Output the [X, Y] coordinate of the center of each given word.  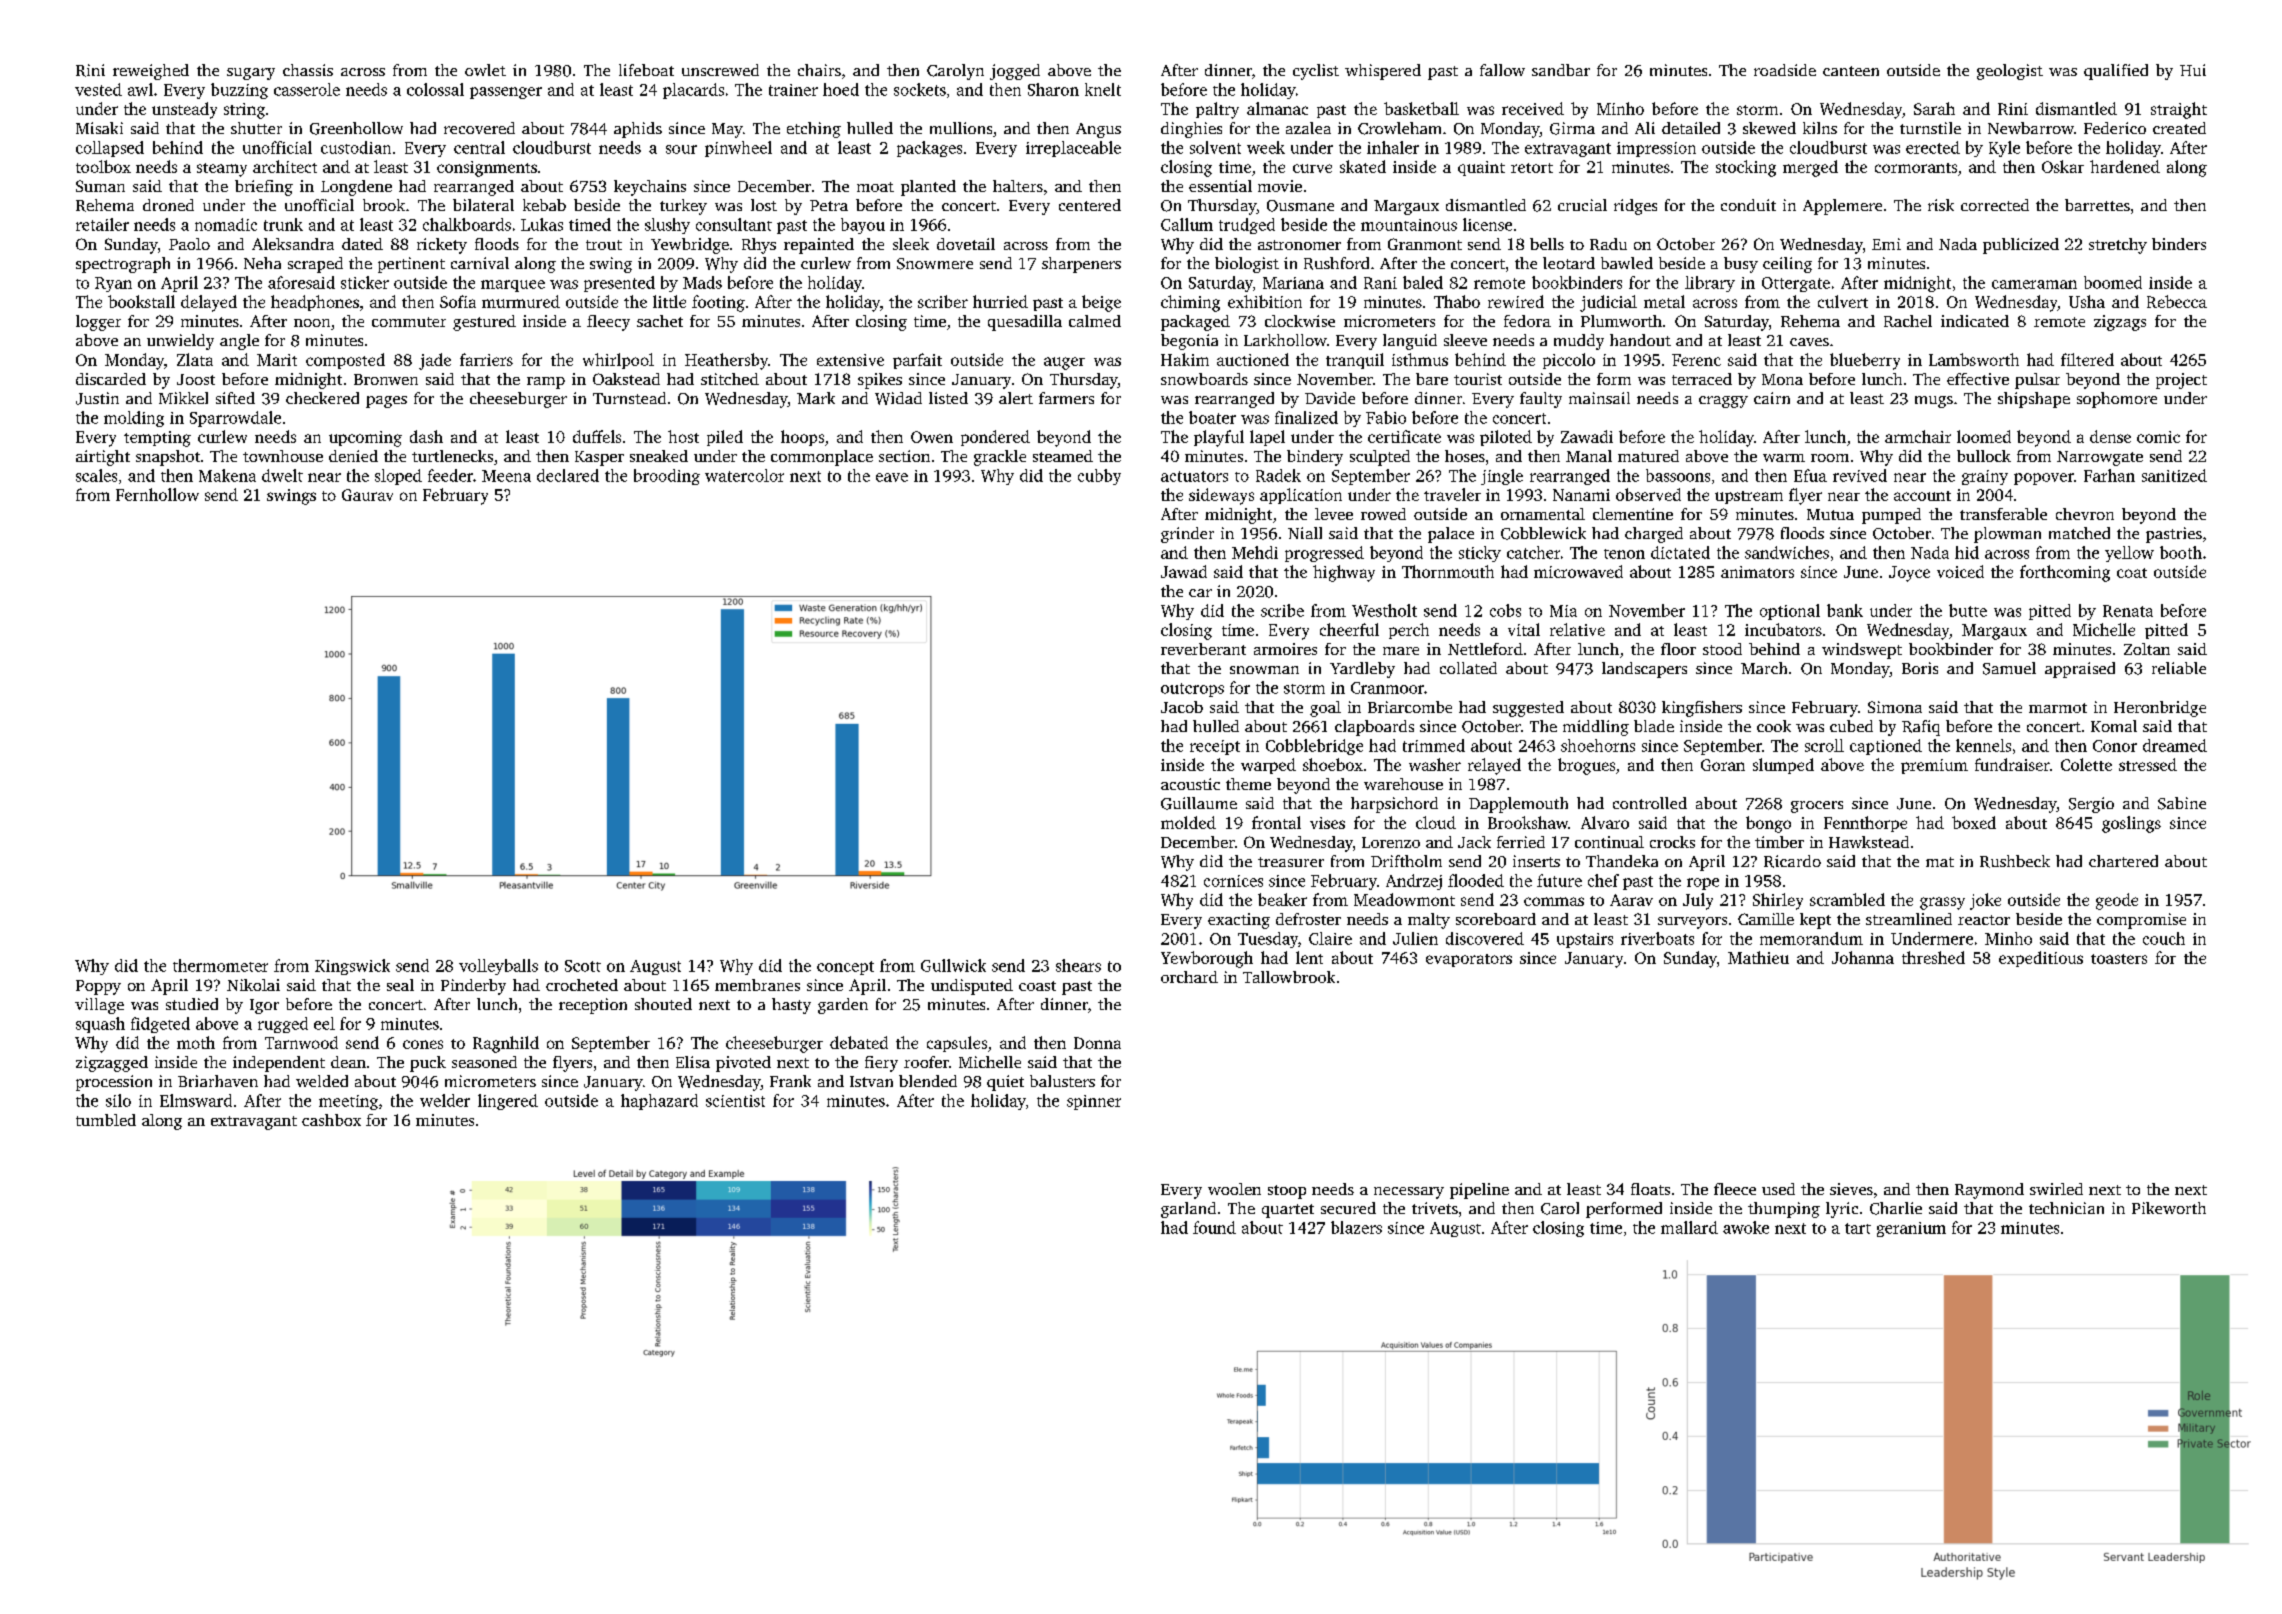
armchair [1918, 436]
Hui [2193, 70]
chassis [308, 70]
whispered [1383, 72]
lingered [508, 1102]
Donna [1097, 1043]
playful [1219, 438]
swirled [2056, 1189]
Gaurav [367, 495]
